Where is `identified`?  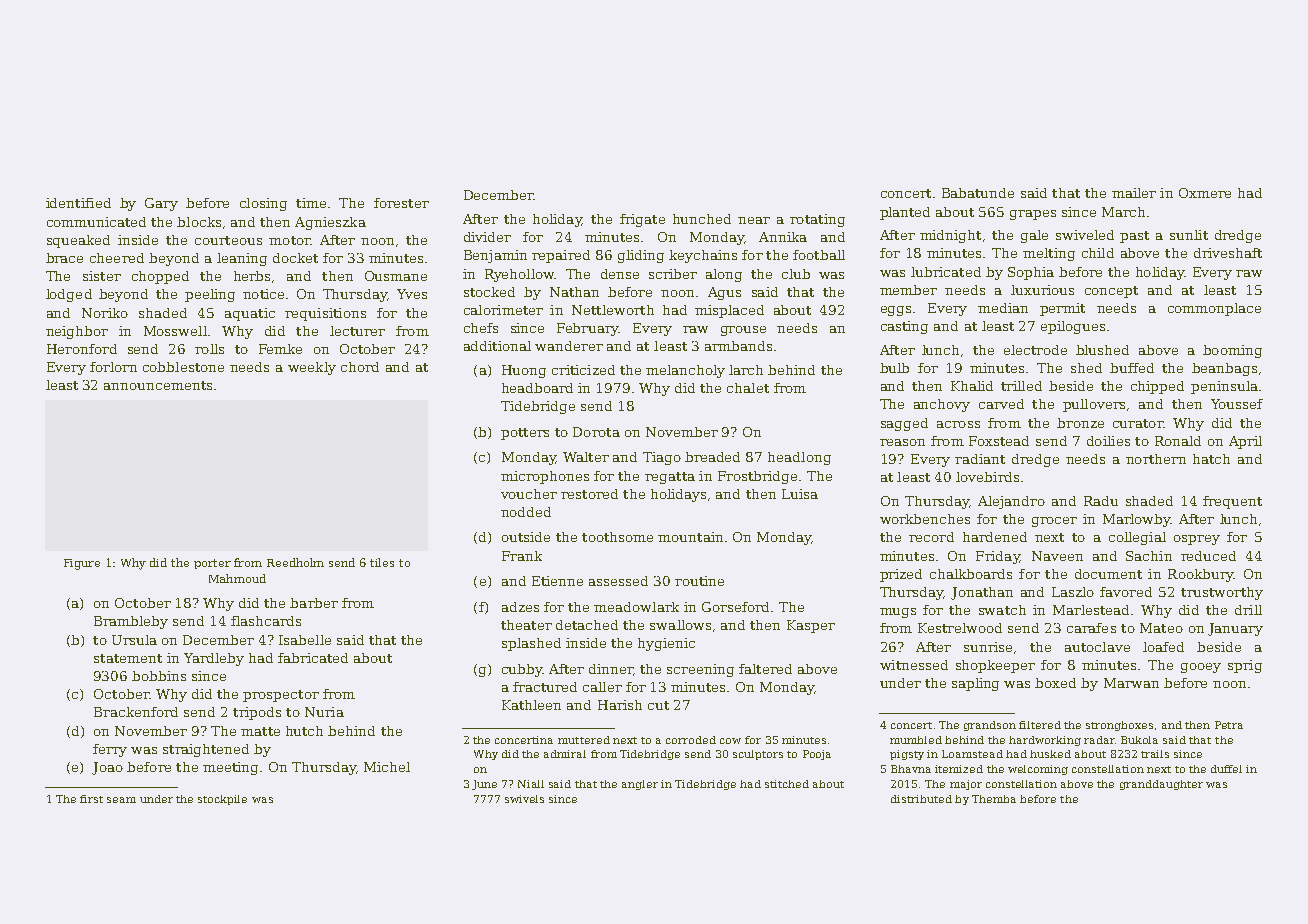 identified is located at coordinates (78, 203).
